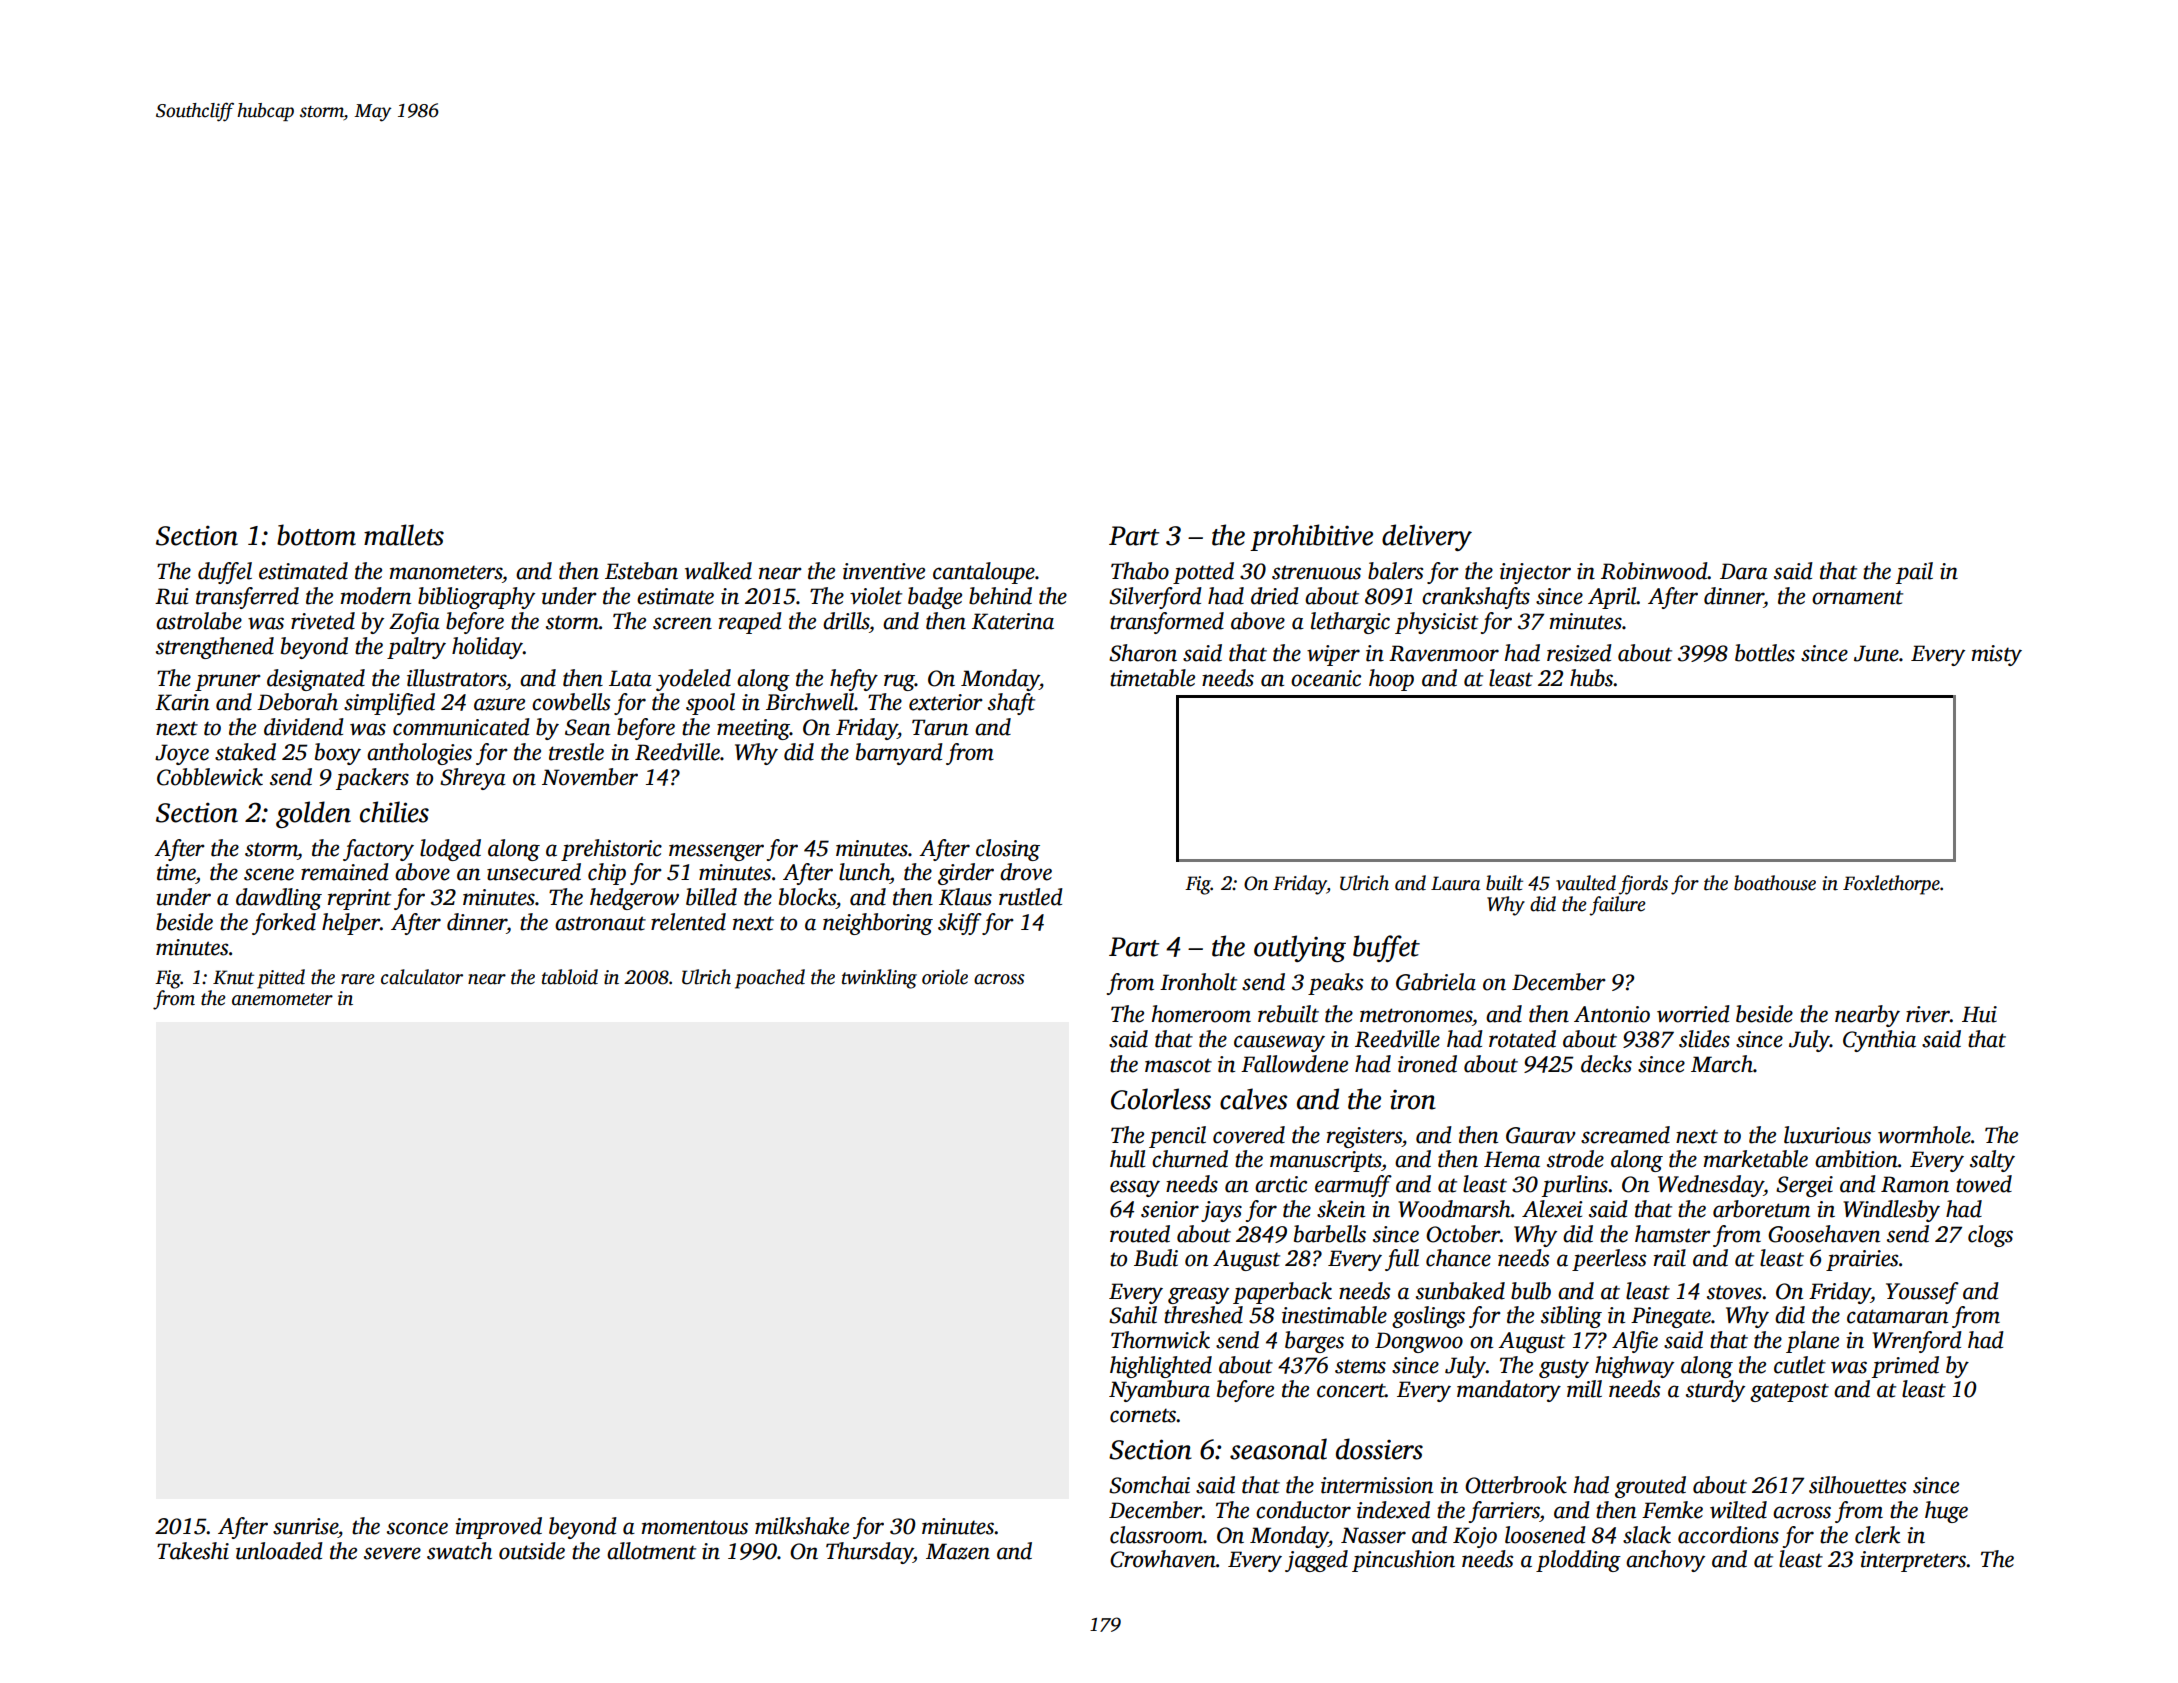 This screenshot has width=2178, height=1683. I want to click on Klaus, so click(965, 897).
